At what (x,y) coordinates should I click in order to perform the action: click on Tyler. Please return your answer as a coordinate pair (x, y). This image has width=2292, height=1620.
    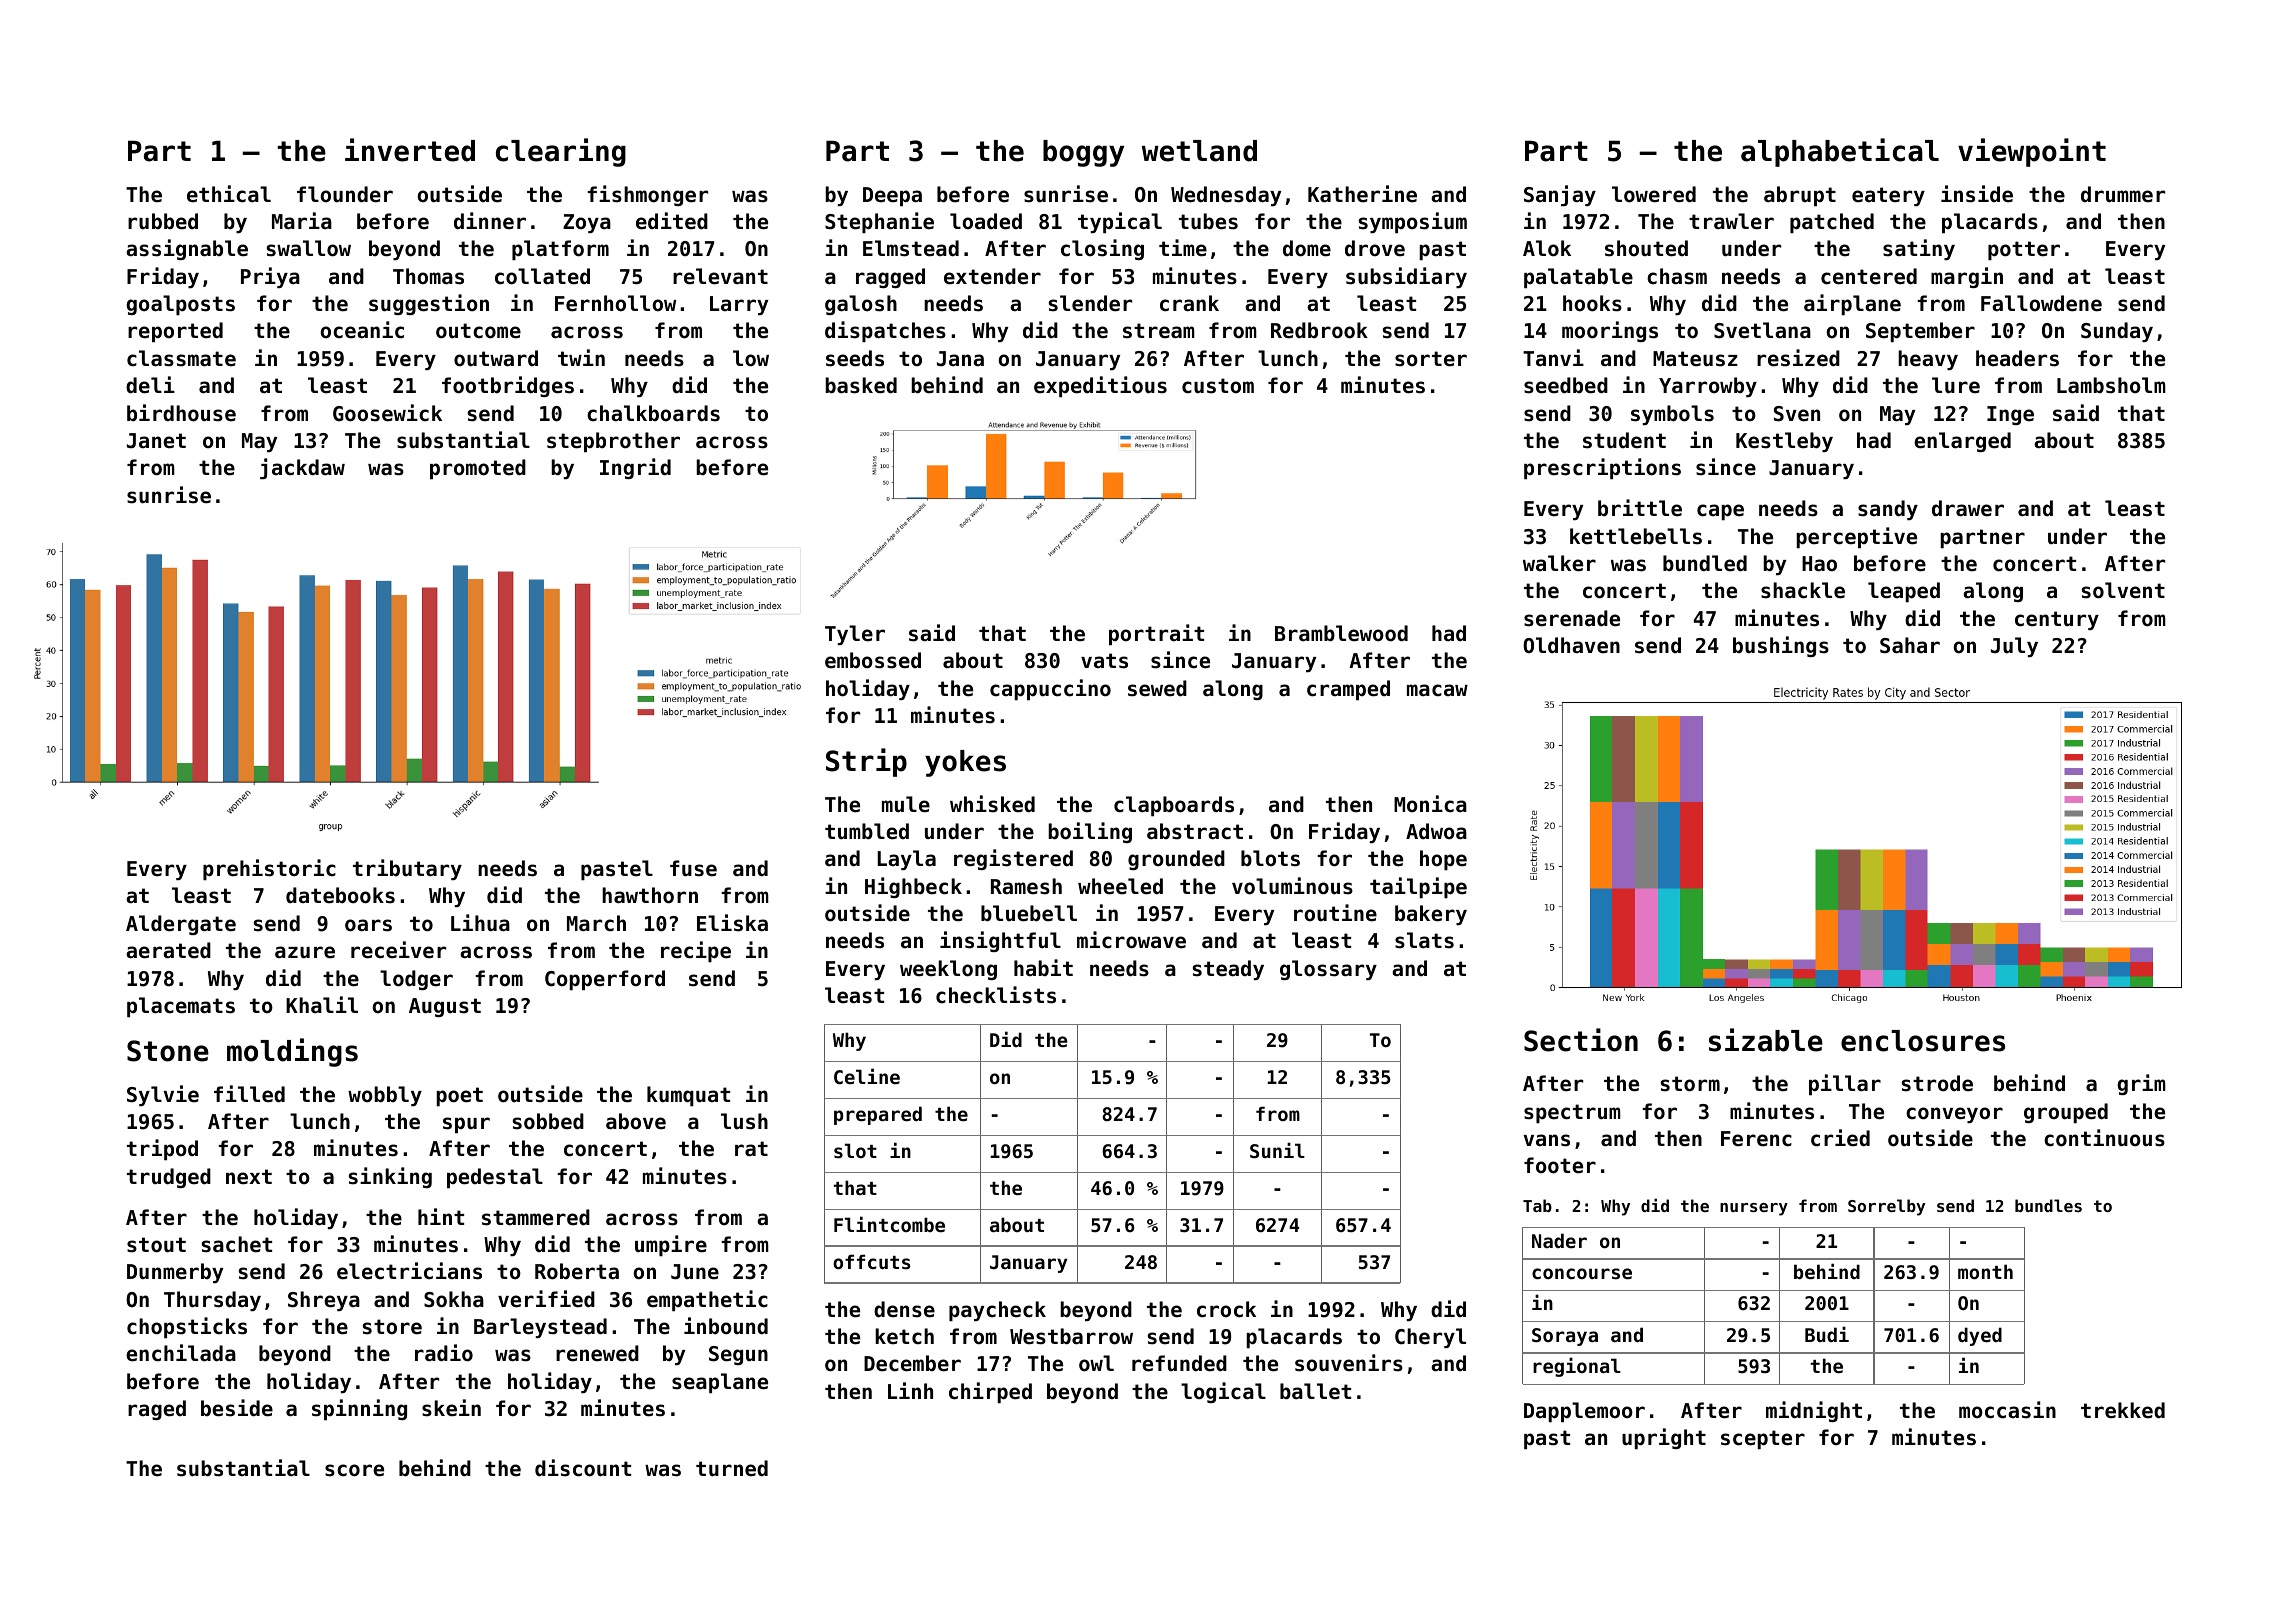
    Looking at the image, I should click on (855, 635).
